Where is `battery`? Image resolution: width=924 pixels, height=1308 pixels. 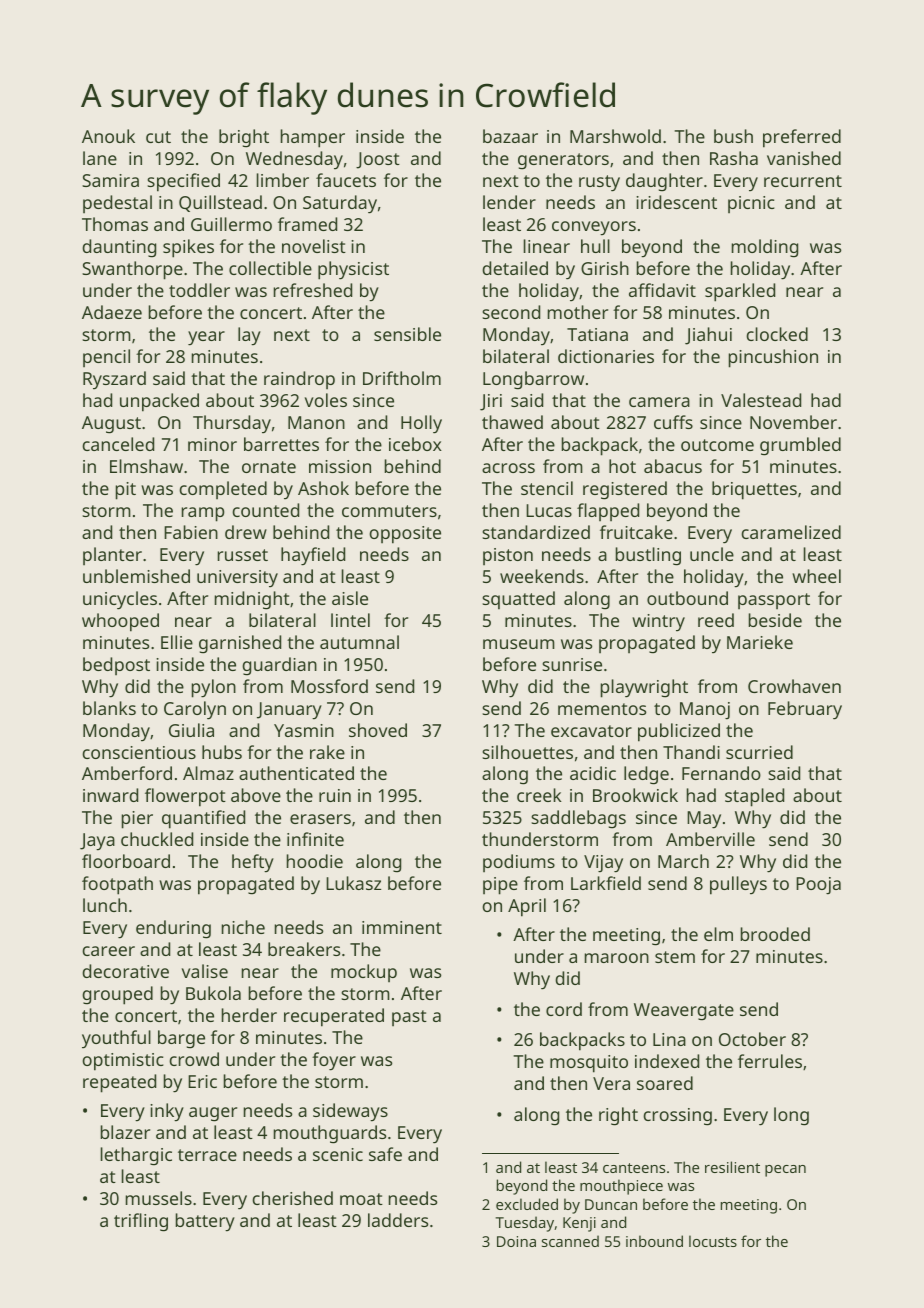
battery is located at coordinates (205, 1222).
